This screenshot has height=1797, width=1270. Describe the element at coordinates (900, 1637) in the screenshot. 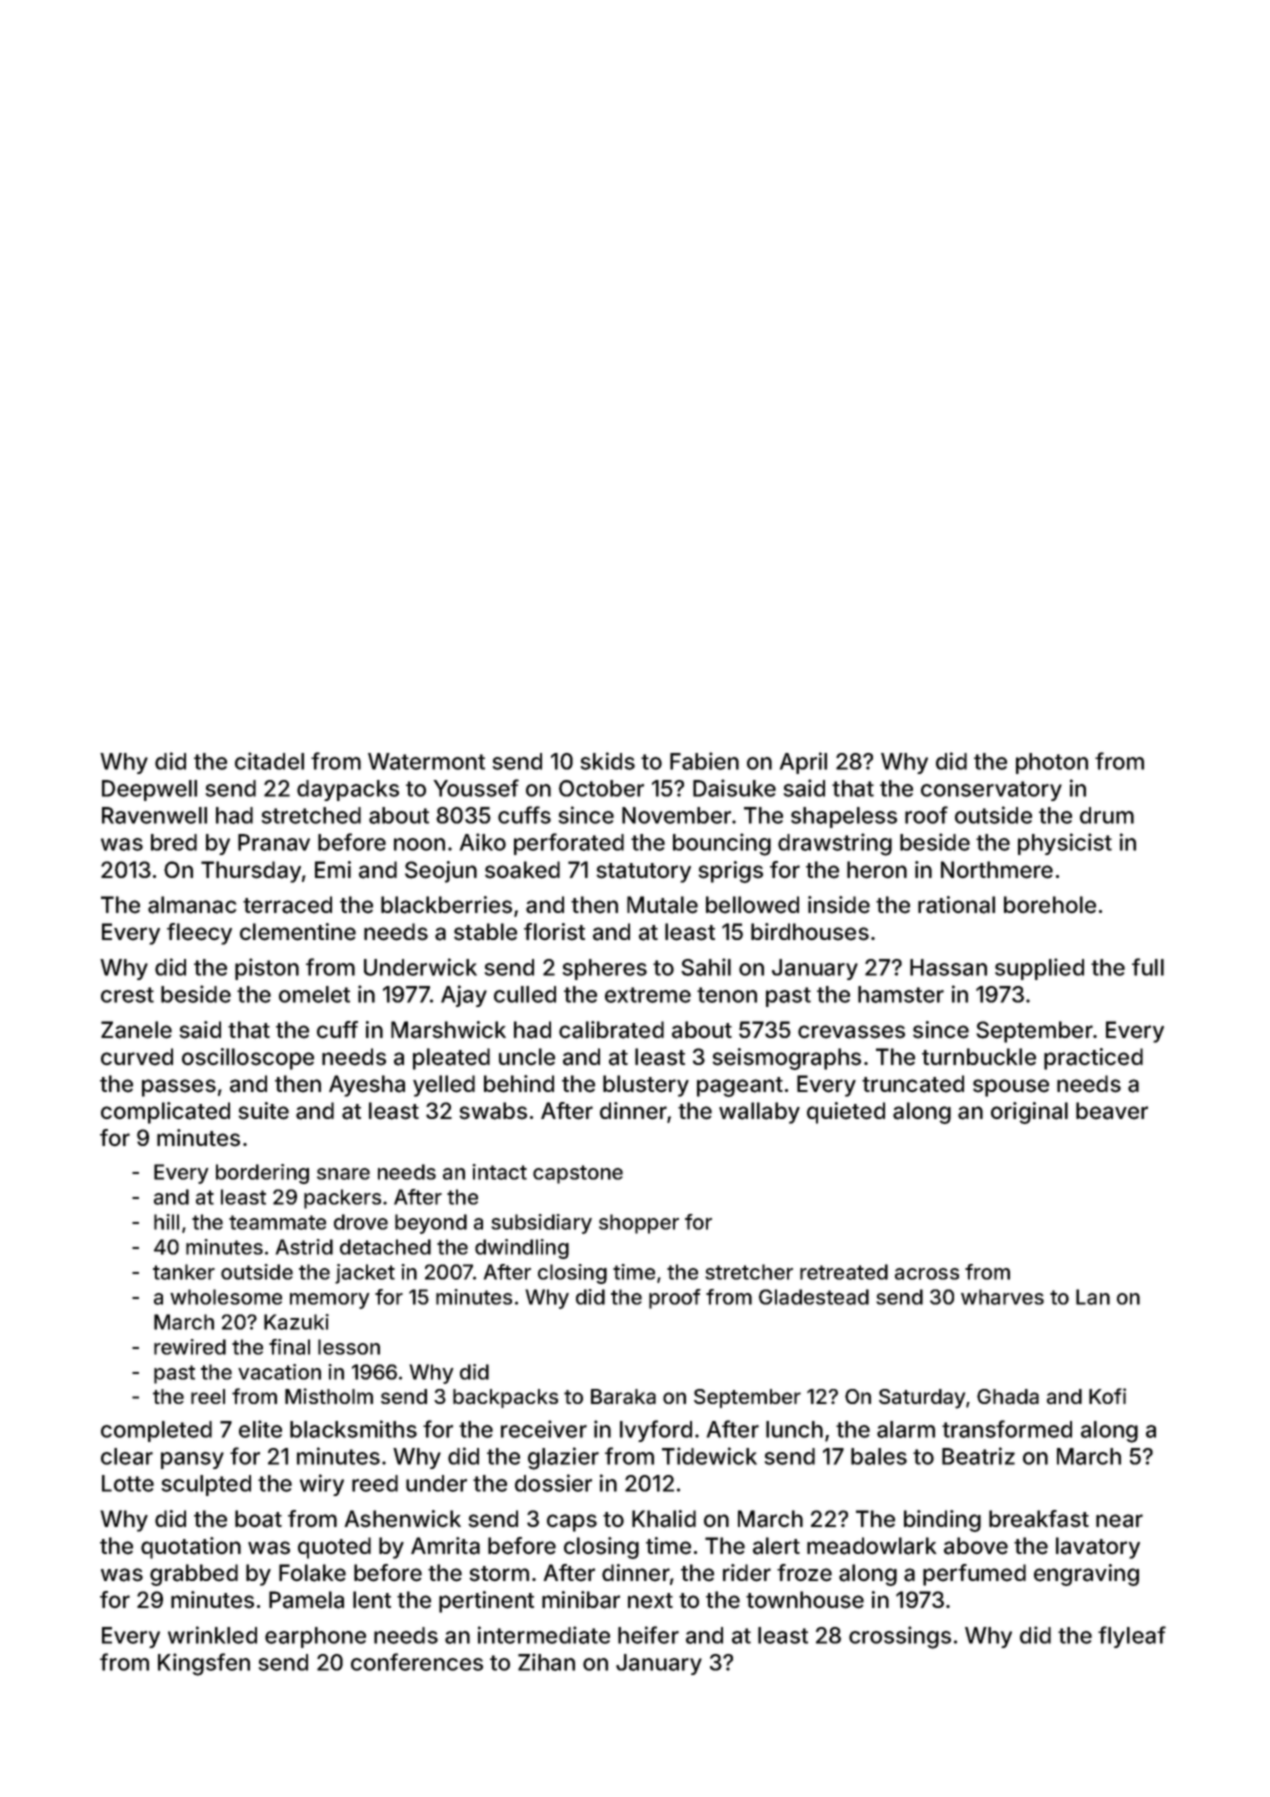

I see `crossings` at that location.
